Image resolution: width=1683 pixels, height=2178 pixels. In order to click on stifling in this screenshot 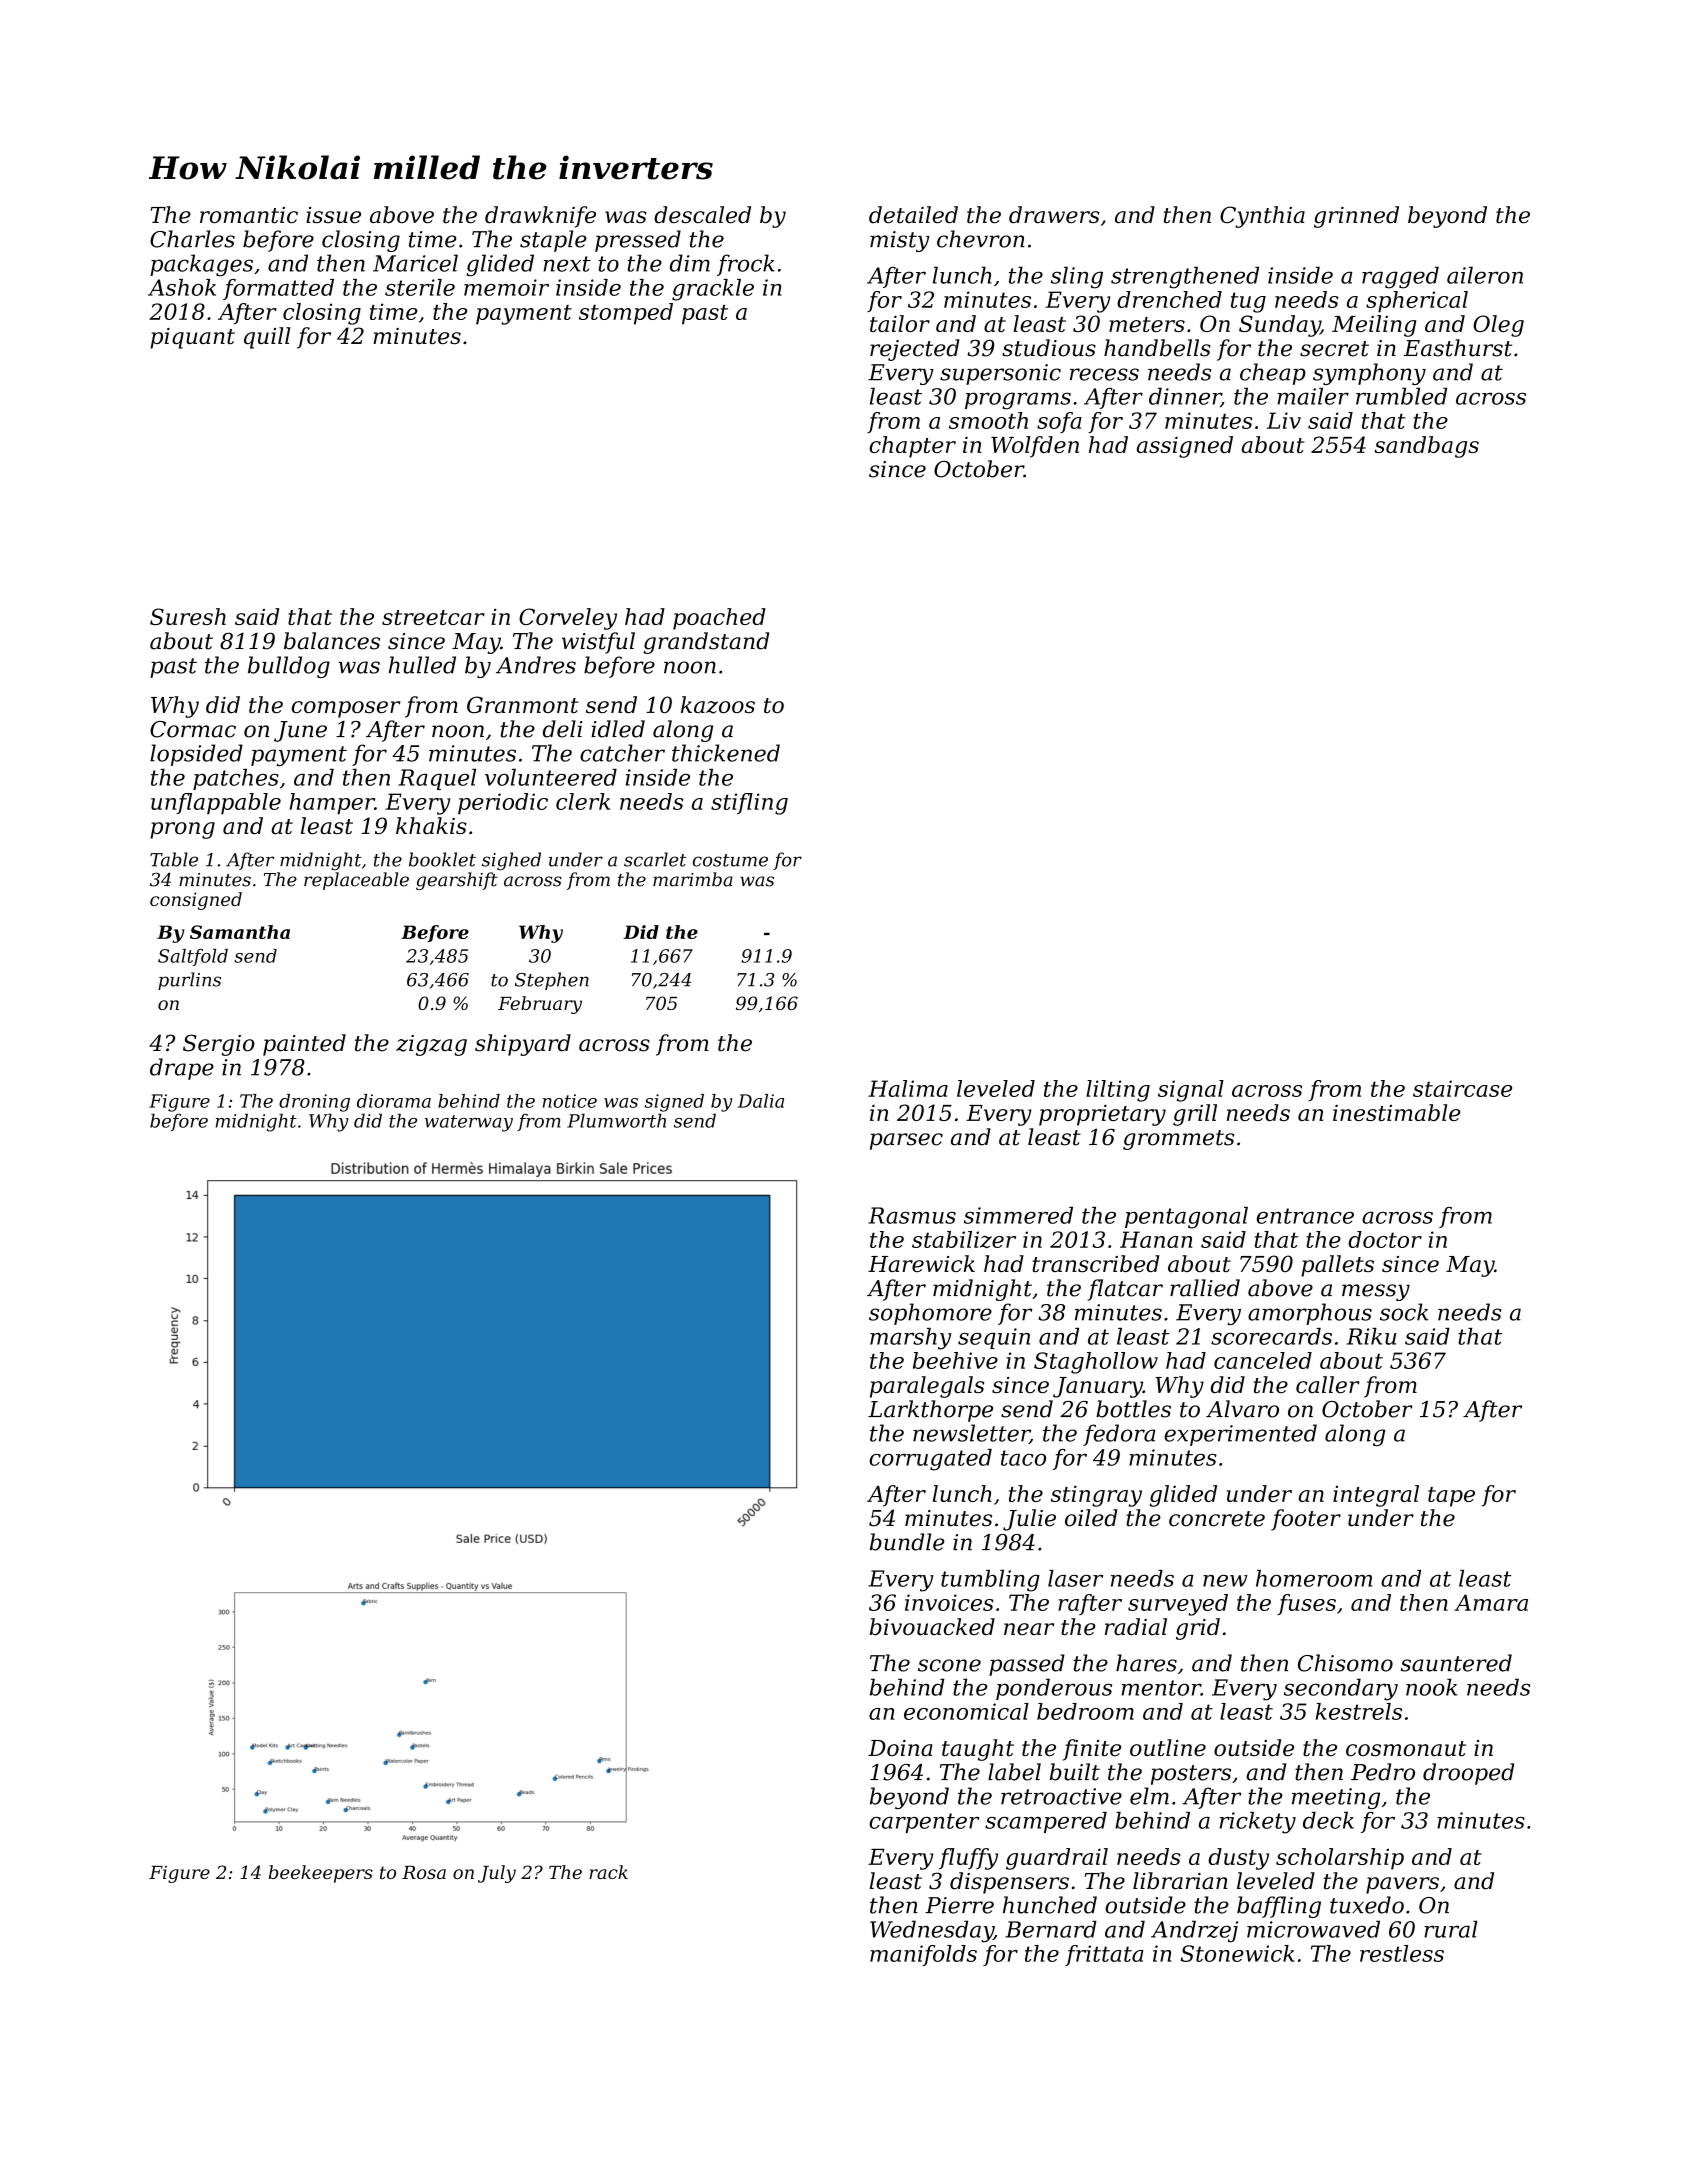, I will do `click(749, 804)`.
